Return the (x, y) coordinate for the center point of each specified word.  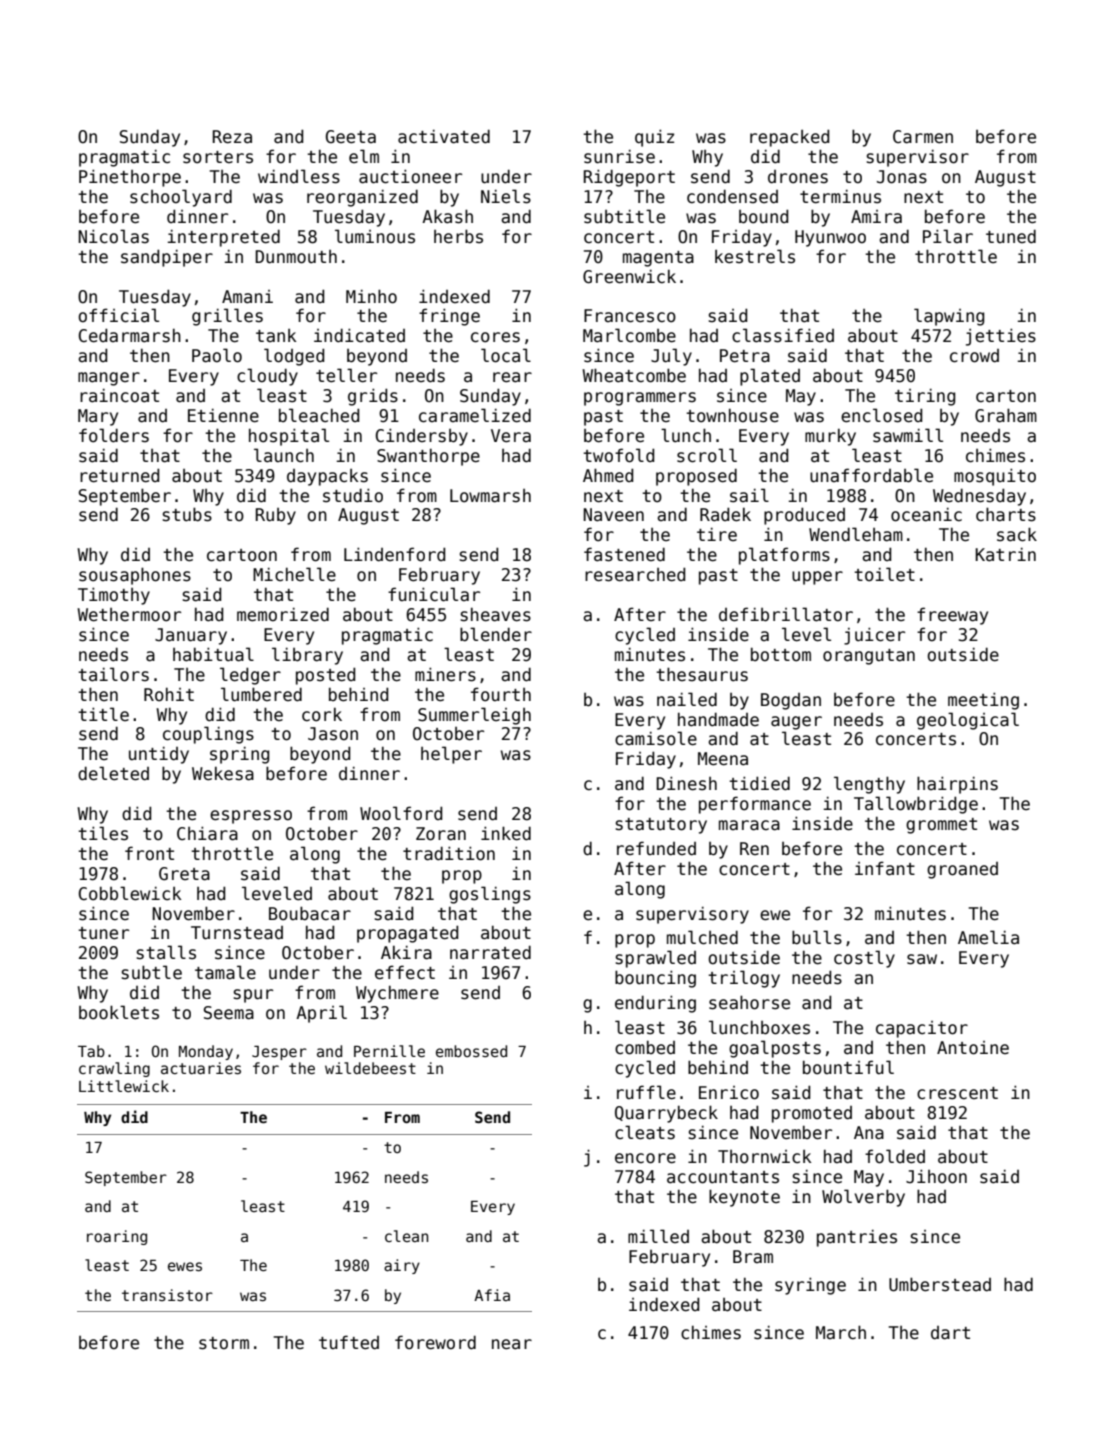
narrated (490, 952)
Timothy (114, 596)
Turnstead (237, 933)
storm (224, 1343)
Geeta (351, 137)
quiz (654, 138)
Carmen (923, 137)
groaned (962, 870)
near (512, 1344)
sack (1017, 534)
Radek (725, 514)
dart (950, 1333)
